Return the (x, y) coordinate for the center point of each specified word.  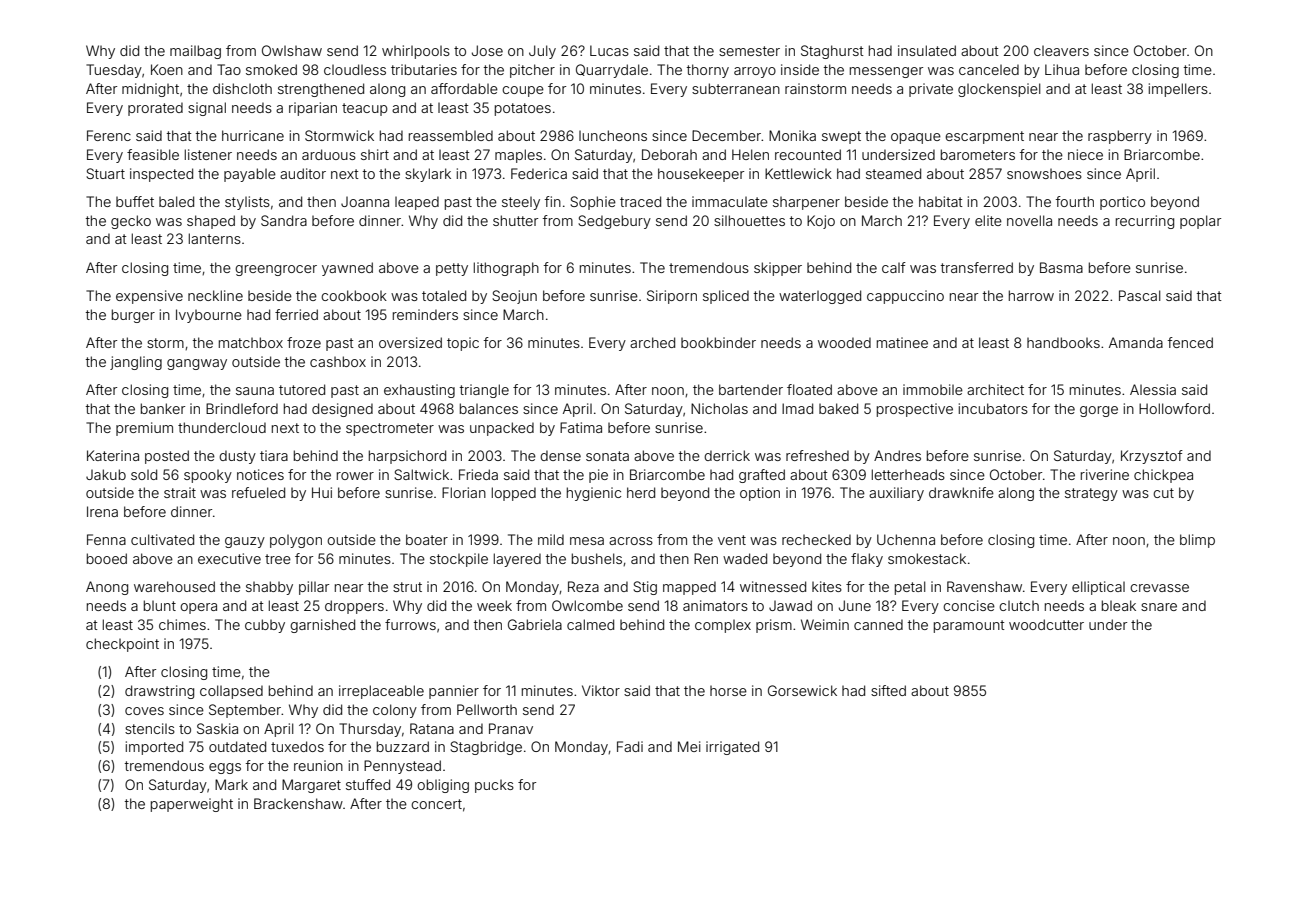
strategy (1091, 494)
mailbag (195, 52)
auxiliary (896, 494)
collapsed (231, 692)
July (542, 52)
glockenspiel (999, 90)
